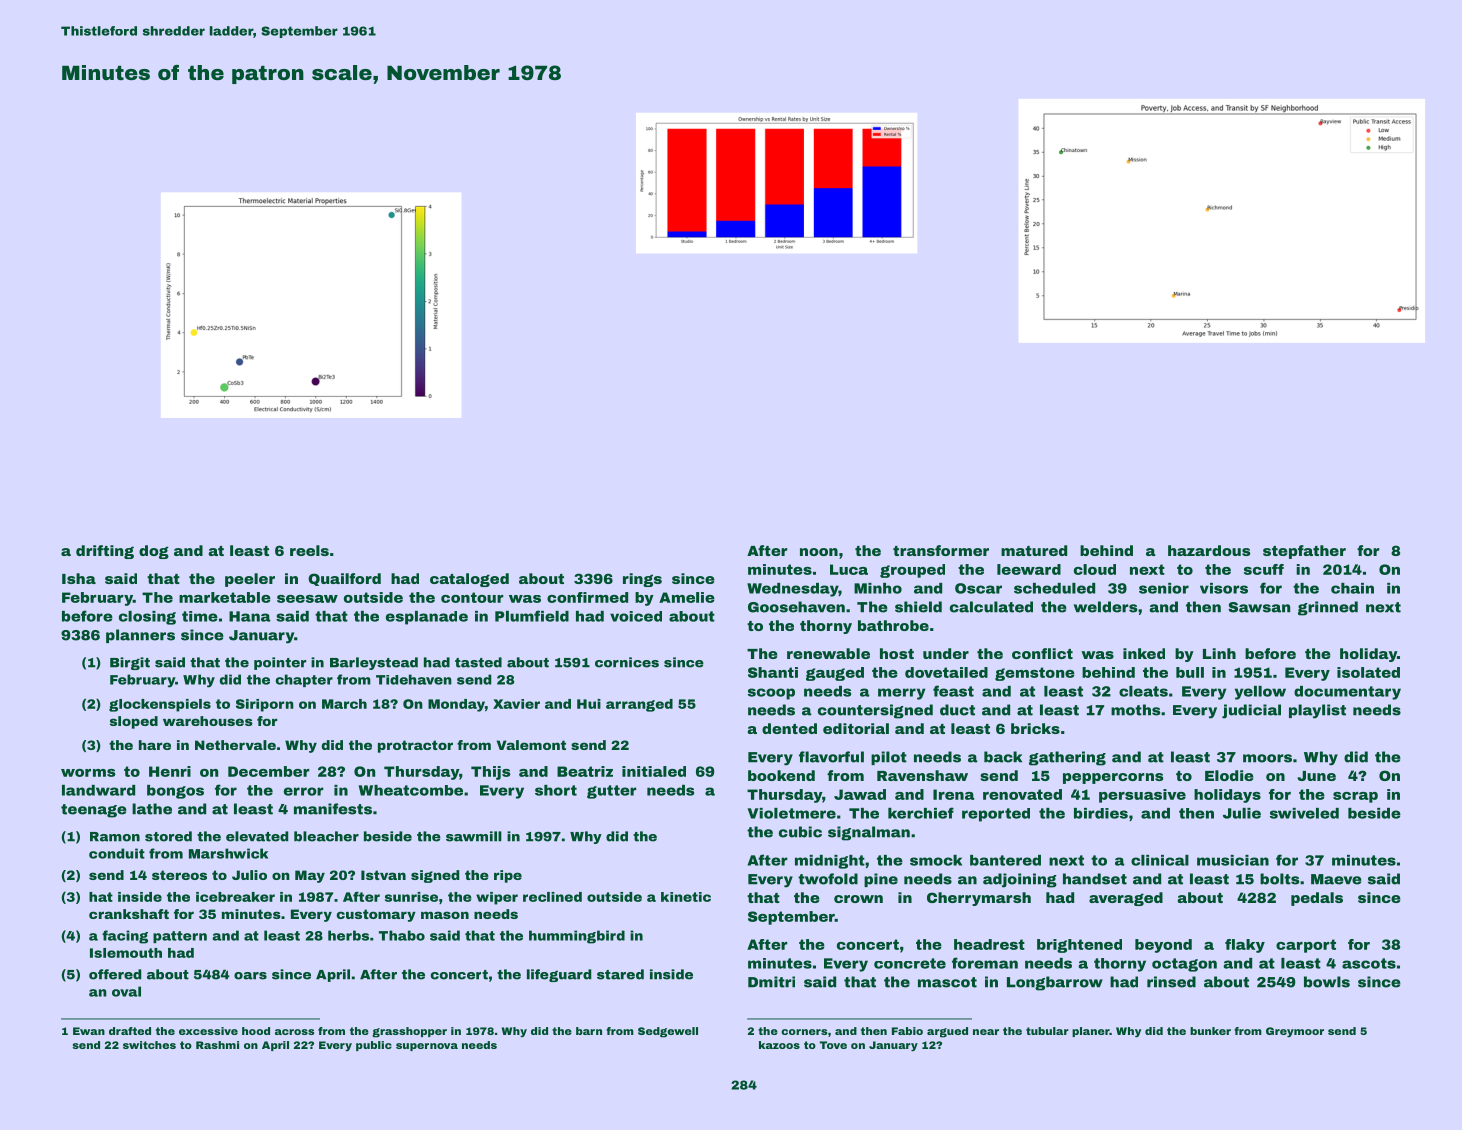 This screenshot has width=1462, height=1130. Describe the element at coordinates (791, 813) in the screenshot. I see `Violetmere` at that location.
